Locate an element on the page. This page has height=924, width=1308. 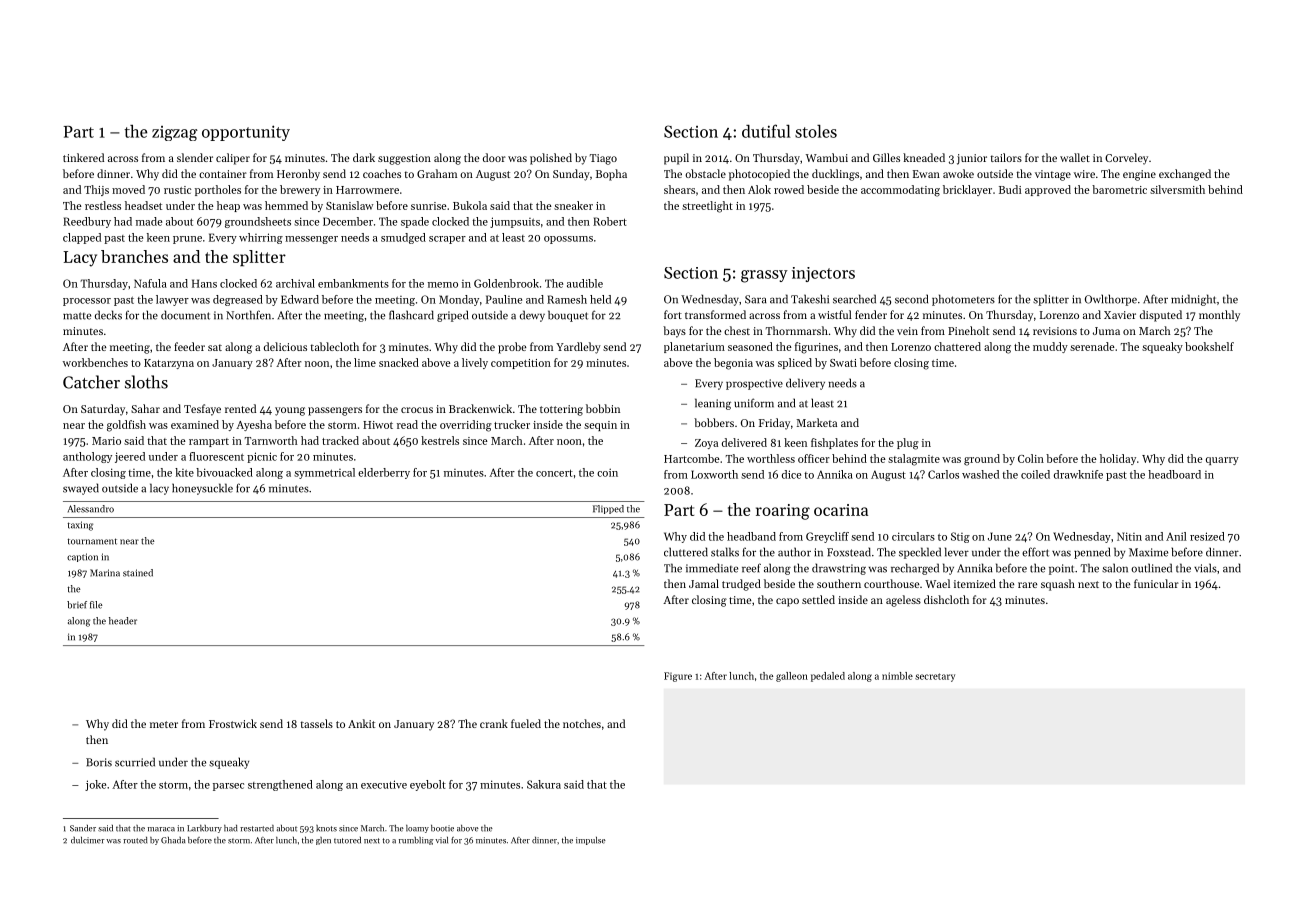
notches is located at coordinates (582, 723).
